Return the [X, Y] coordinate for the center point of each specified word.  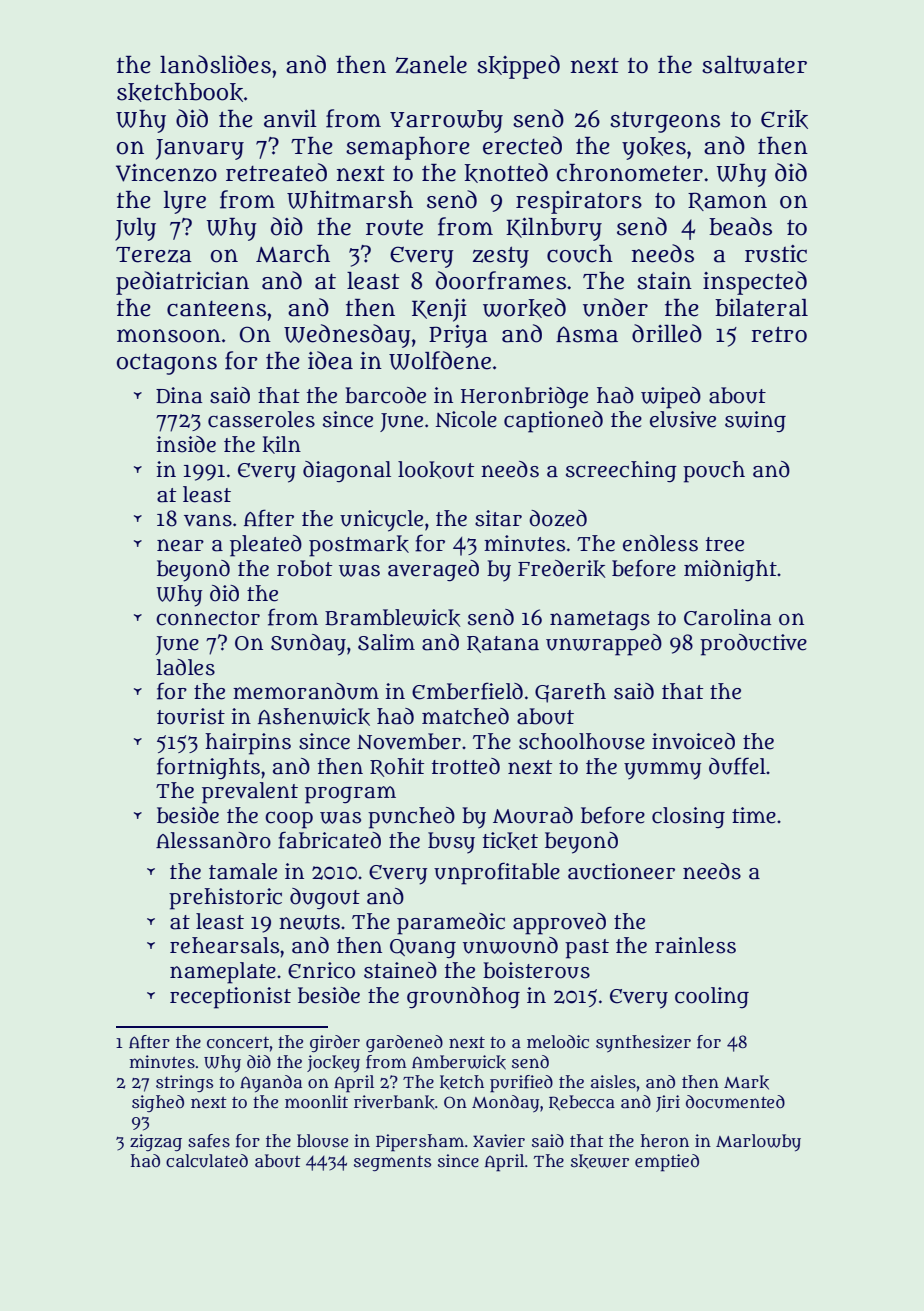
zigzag [156, 1142]
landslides [215, 64]
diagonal [347, 471]
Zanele [431, 65]
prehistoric [225, 899]
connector [208, 618]
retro [779, 334]
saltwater [754, 65]
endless [660, 543]
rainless [695, 945]
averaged [433, 571]
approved [559, 924]
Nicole [466, 419]
